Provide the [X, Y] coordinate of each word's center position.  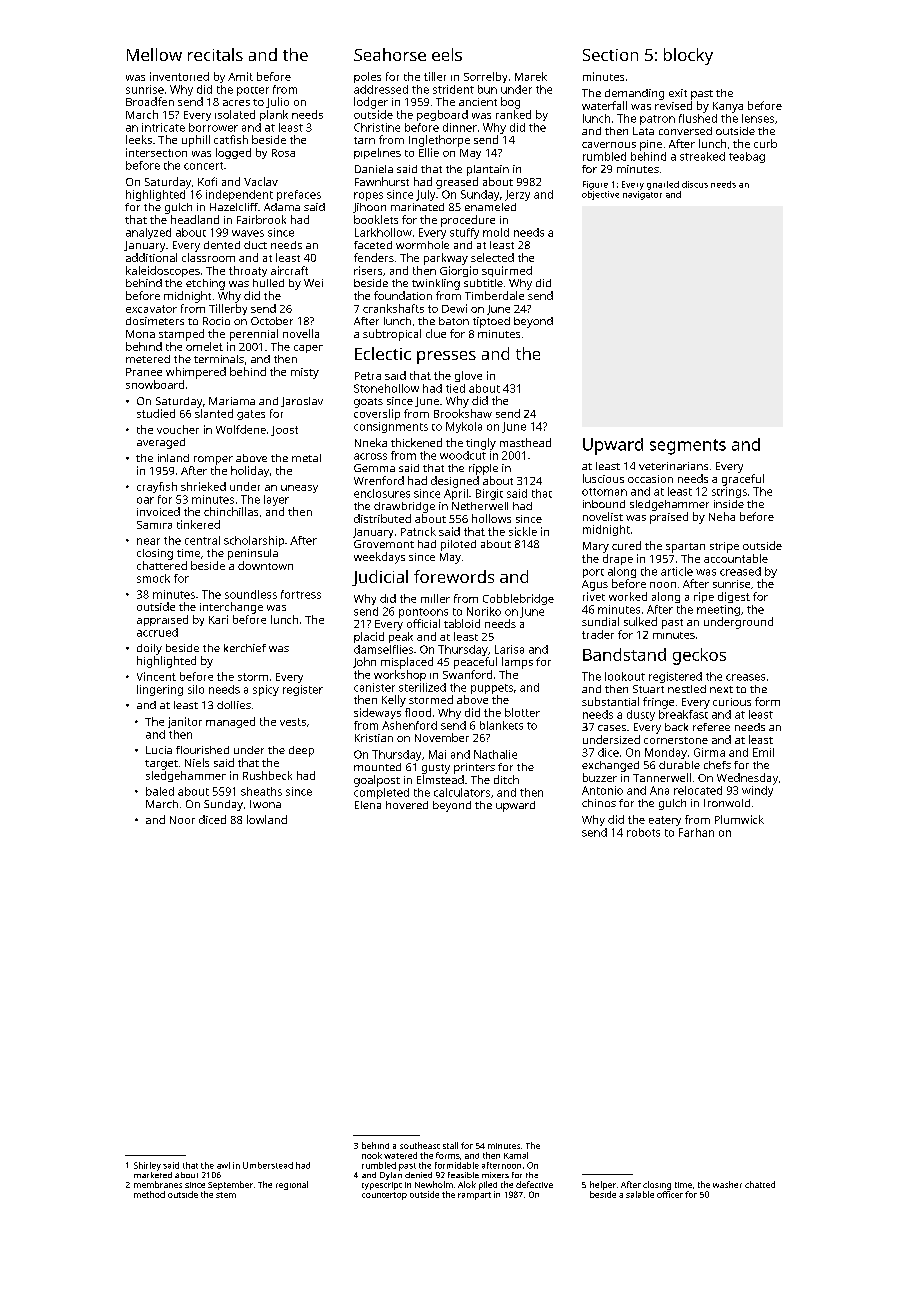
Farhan [696, 832]
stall [450, 1145]
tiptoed [491, 322]
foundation [403, 295]
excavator [151, 309]
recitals [215, 54]
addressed [381, 89]
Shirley [147, 1166]
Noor [182, 820]
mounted [377, 767]
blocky [688, 56]
